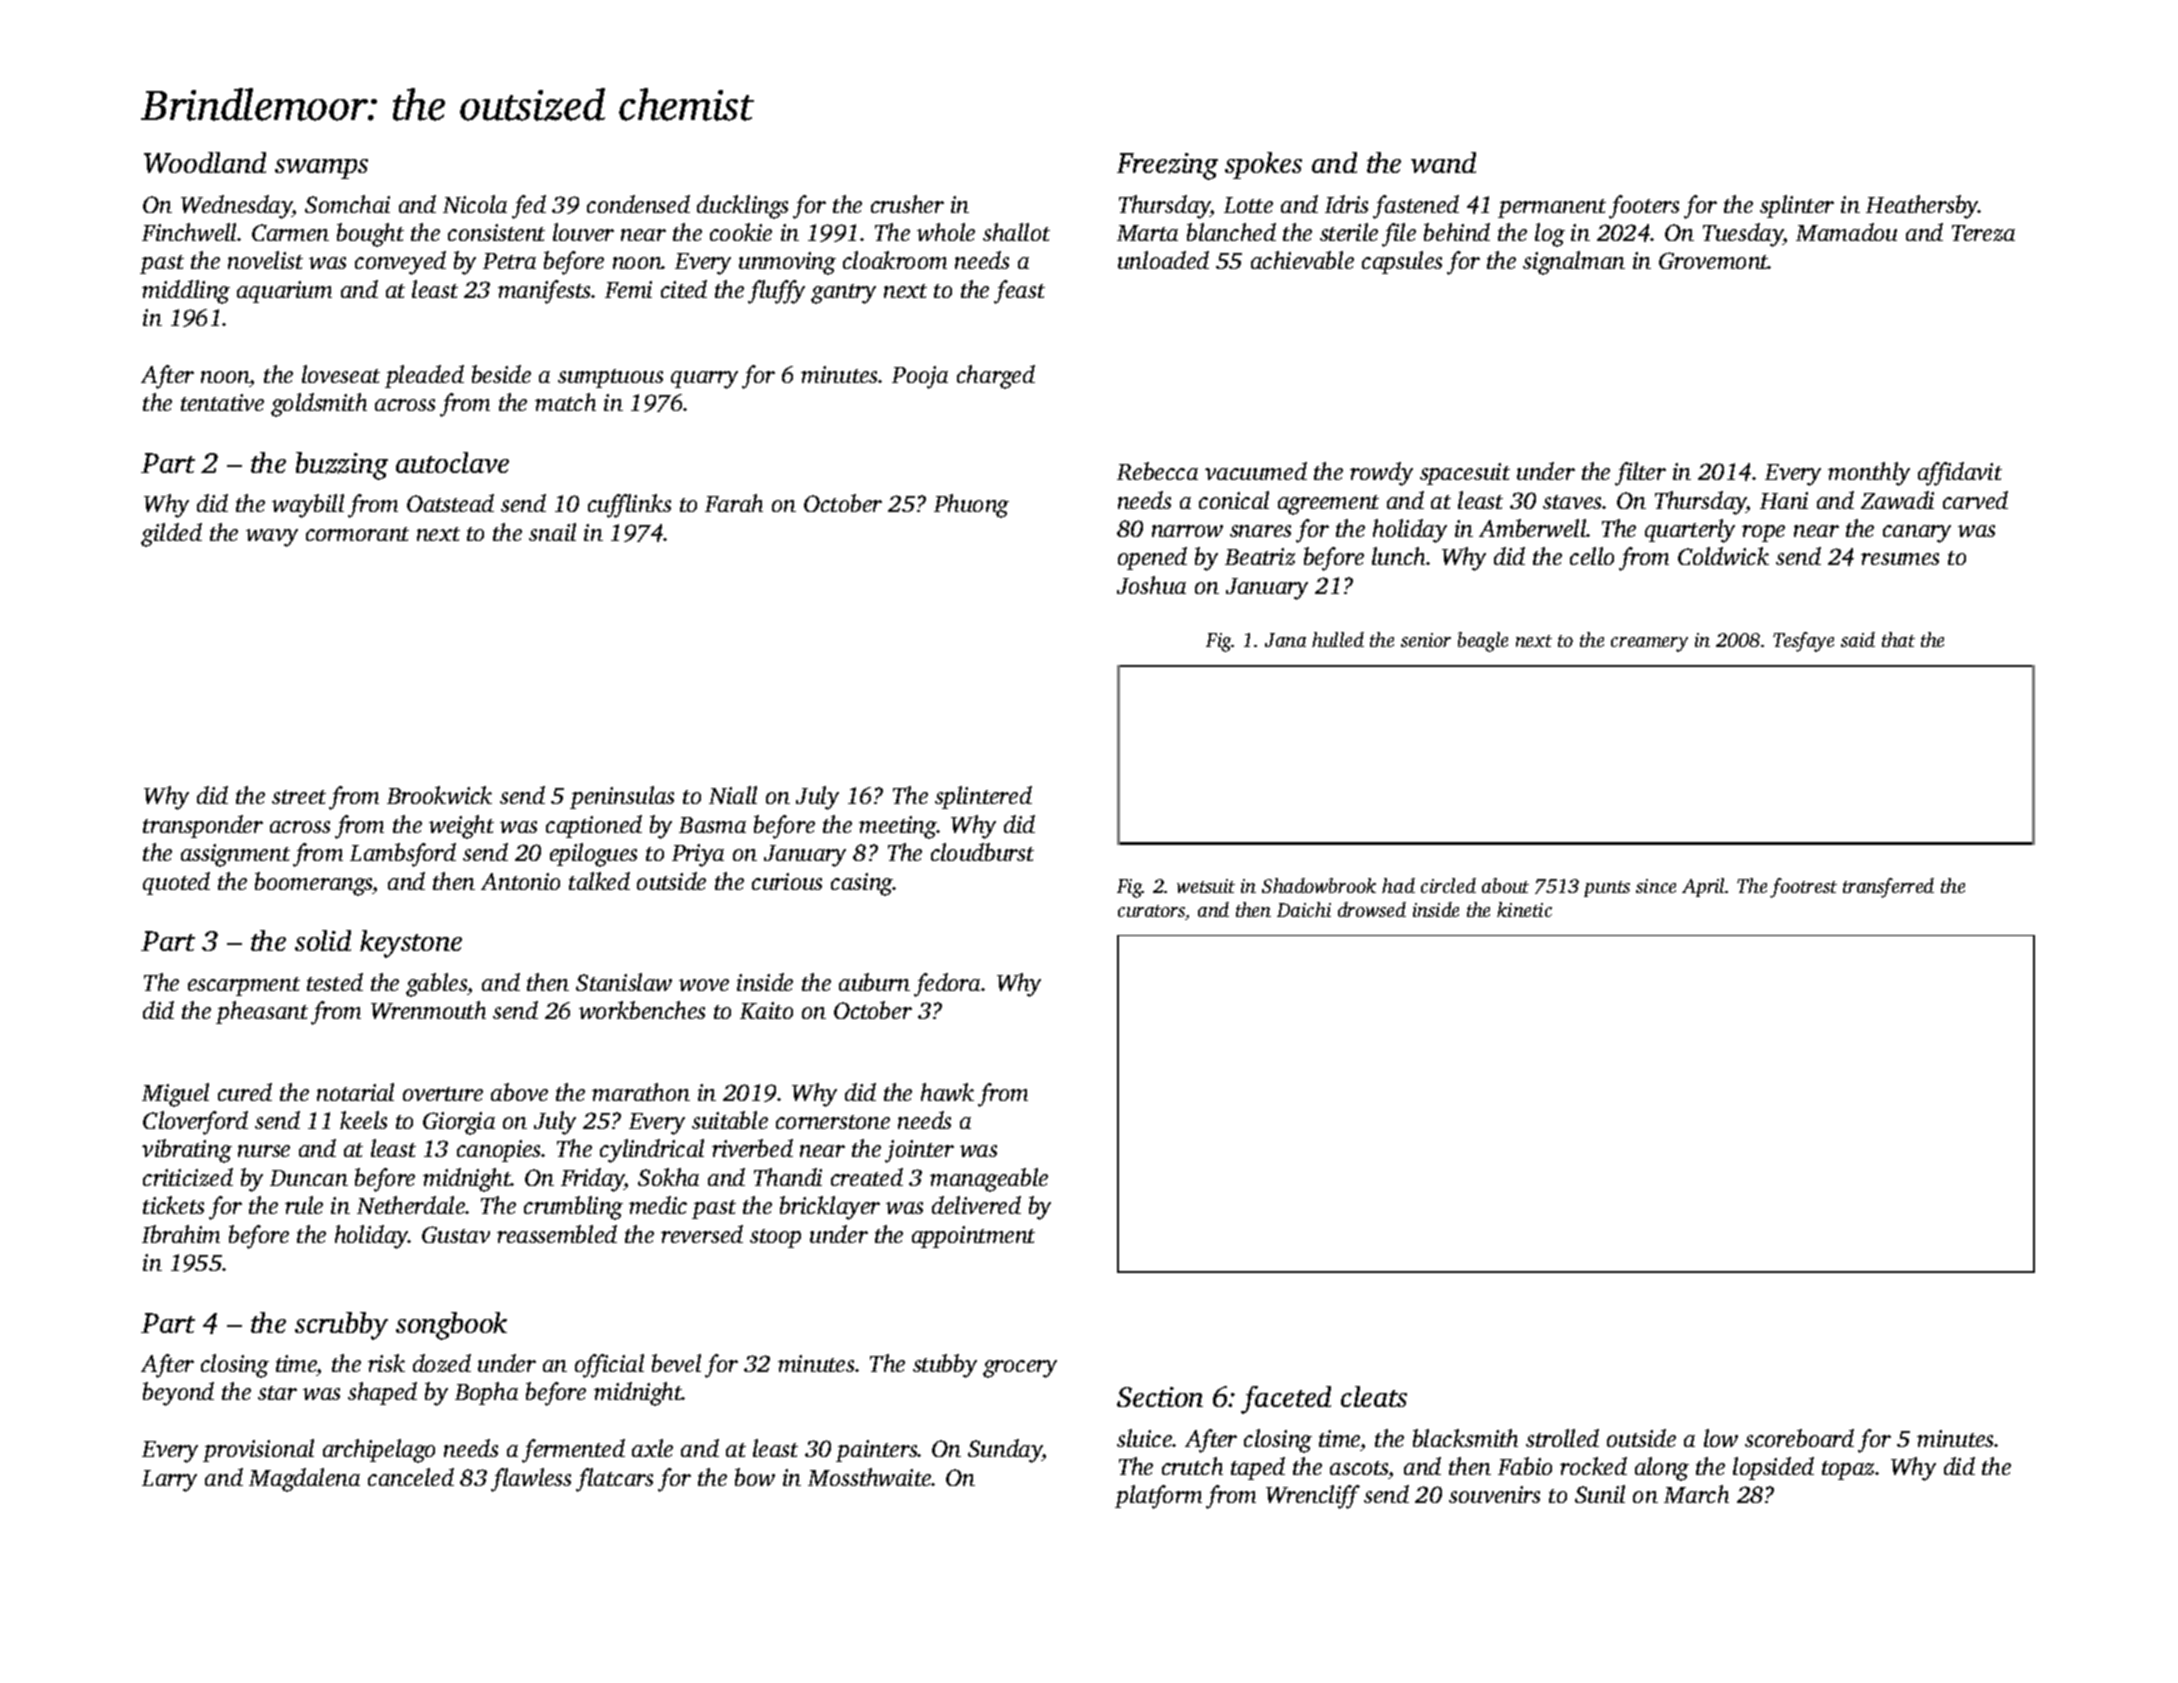 This image has width=2178, height=1683. Describe the element at coordinates (614, 1480) in the image. I see `flatcars` at that location.
